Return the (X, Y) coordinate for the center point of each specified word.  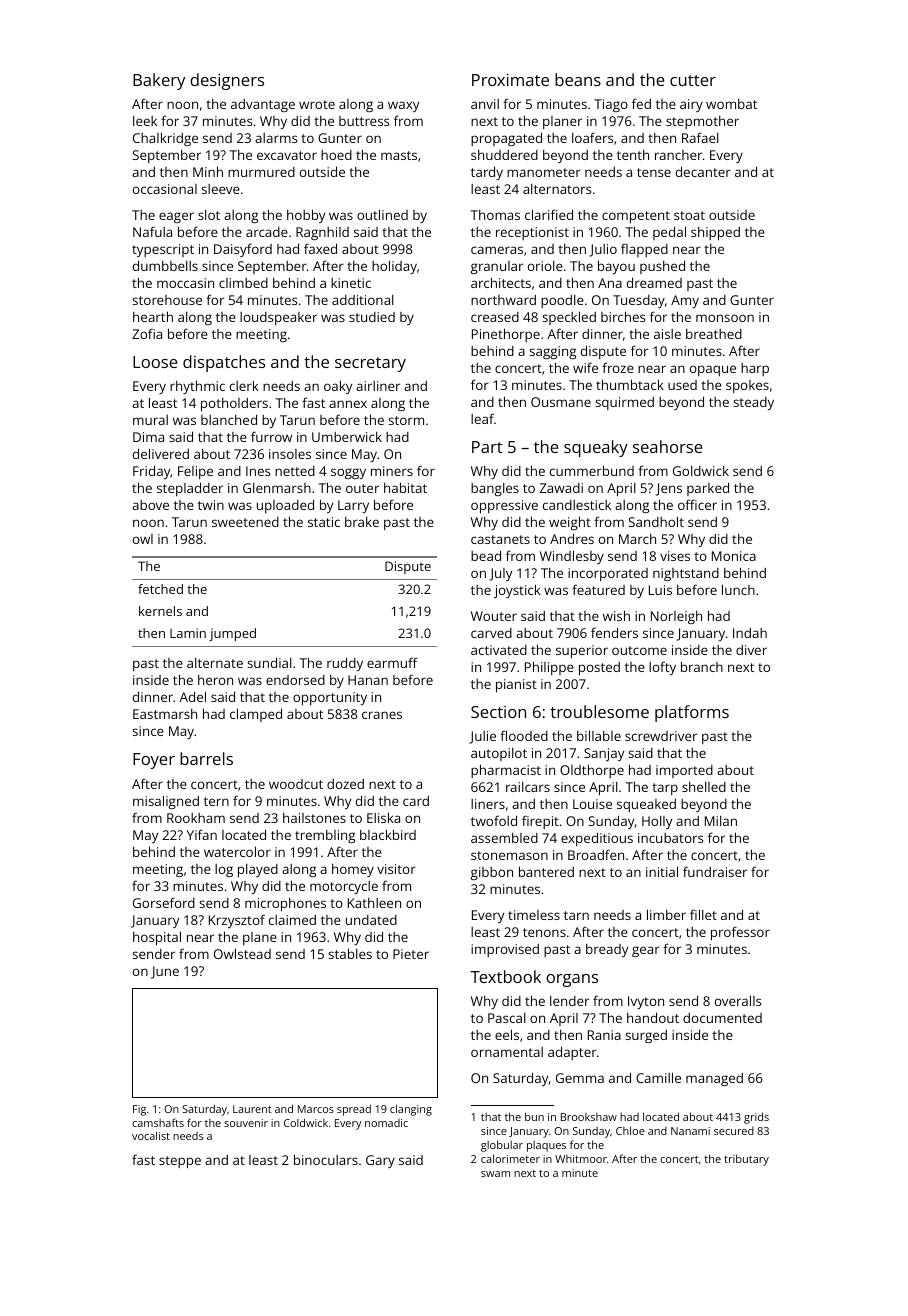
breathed (714, 334)
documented (722, 1018)
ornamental (507, 1052)
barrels (206, 758)
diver (751, 650)
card (416, 801)
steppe (180, 1162)
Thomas (495, 215)
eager (176, 217)
